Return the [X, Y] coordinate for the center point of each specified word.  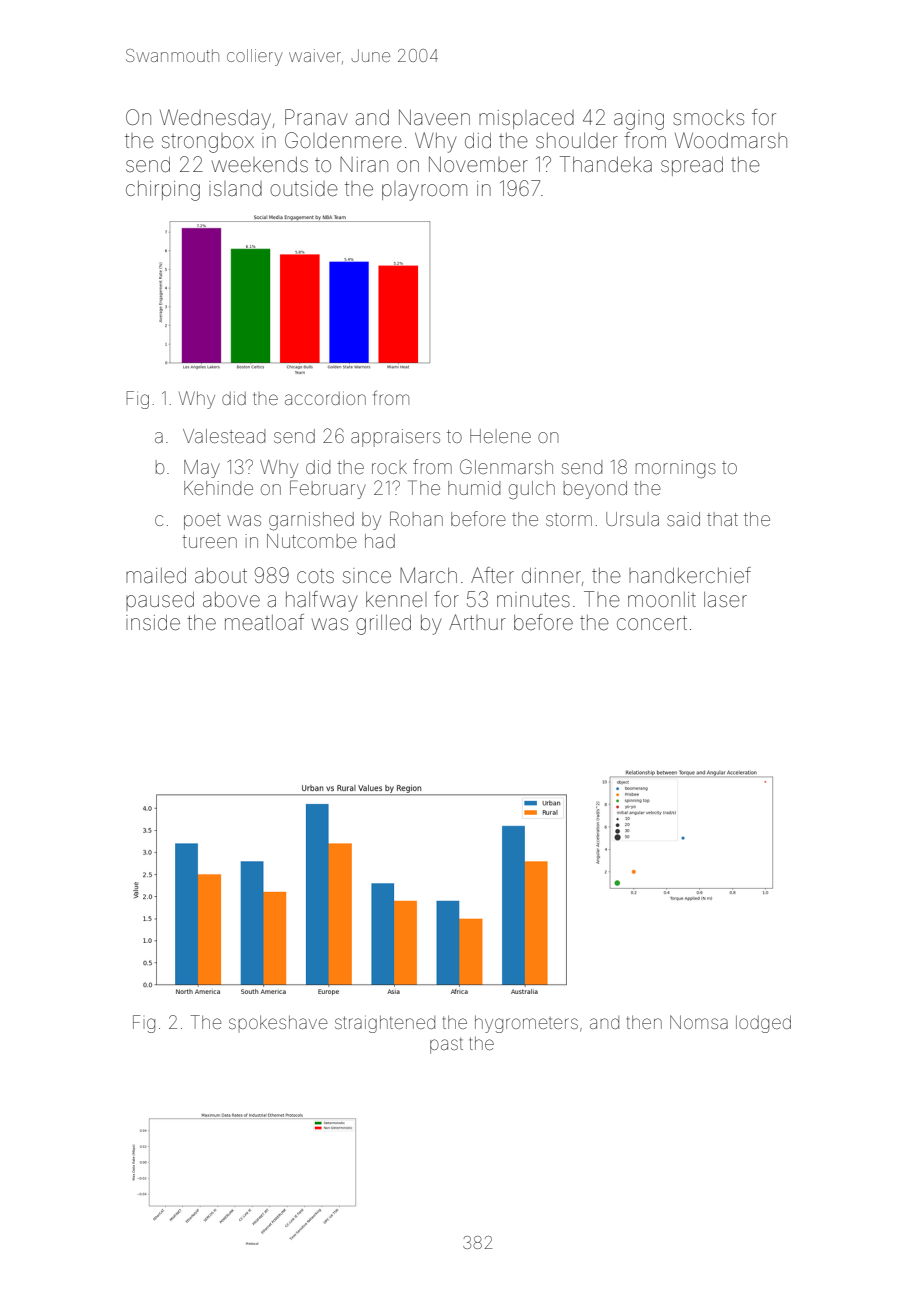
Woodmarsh [731, 140]
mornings [676, 469]
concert [652, 623]
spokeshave [278, 1022]
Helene [500, 436]
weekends [260, 165]
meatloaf [264, 622]
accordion [325, 398]
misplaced [526, 119]
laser [725, 600]
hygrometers [526, 1024]
